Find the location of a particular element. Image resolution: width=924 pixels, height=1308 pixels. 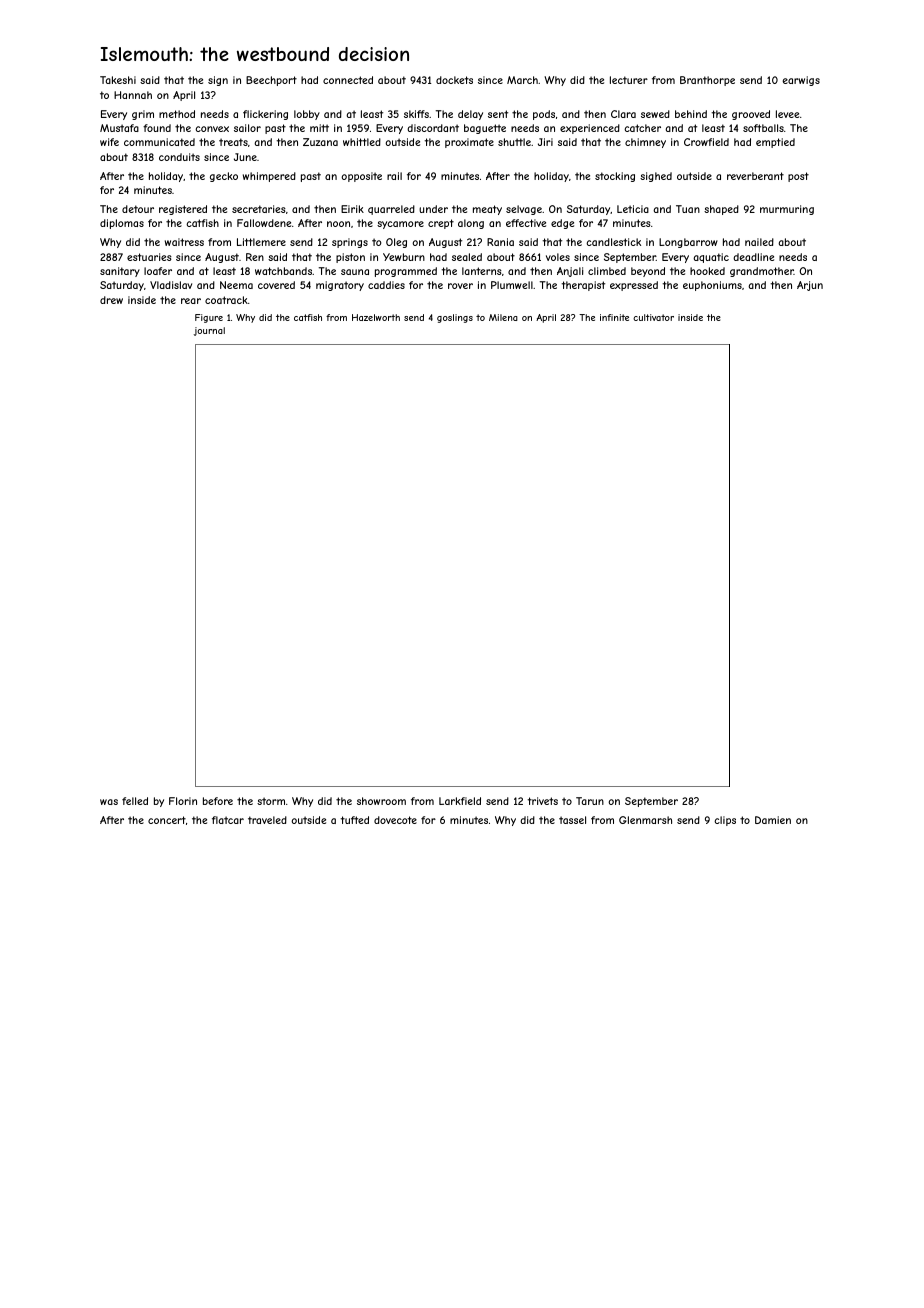

felled is located at coordinates (135, 801).
